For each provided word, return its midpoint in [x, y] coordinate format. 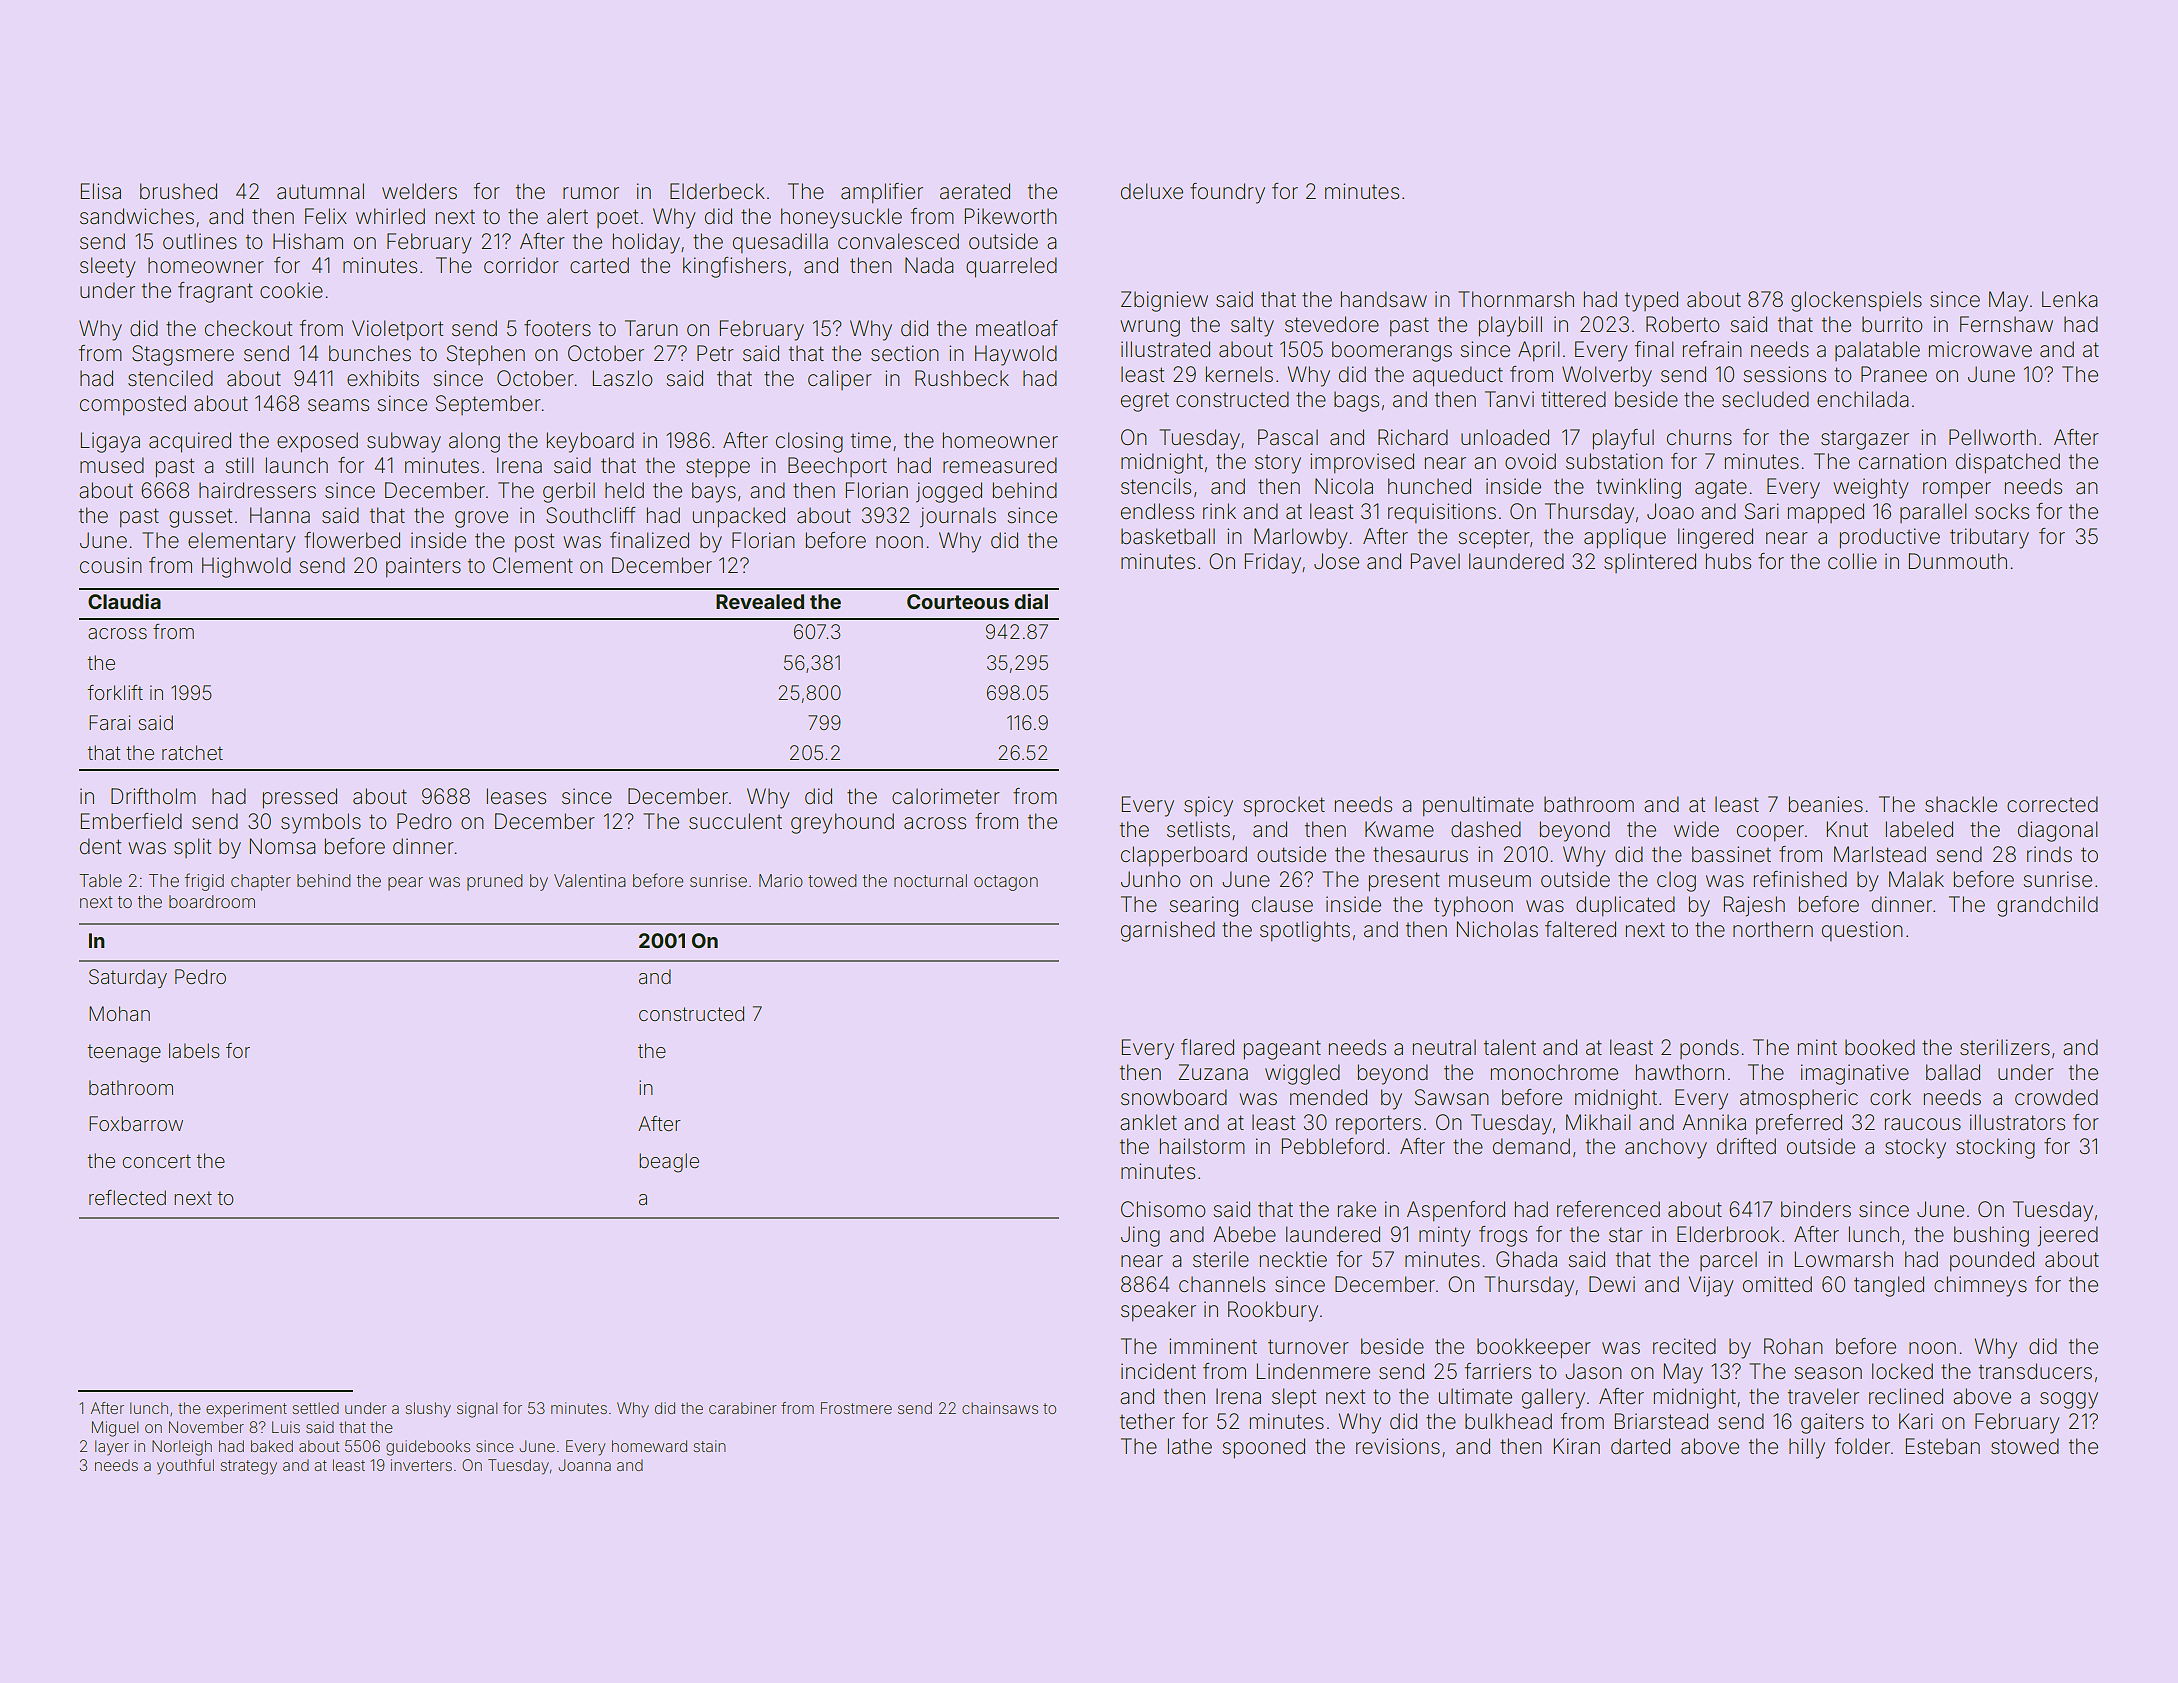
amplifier [882, 193]
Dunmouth [1958, 561]
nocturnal [930, 880]
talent [1510, 1047]
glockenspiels [1856, 301]
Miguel [115, 1429]
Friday [1273, 563]
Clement [533, 565]
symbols [321, 823]
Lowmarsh [1844, 1259]
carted [599, 265]
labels [194, 1050]
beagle [669, 1163]
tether [1147, 1421]
